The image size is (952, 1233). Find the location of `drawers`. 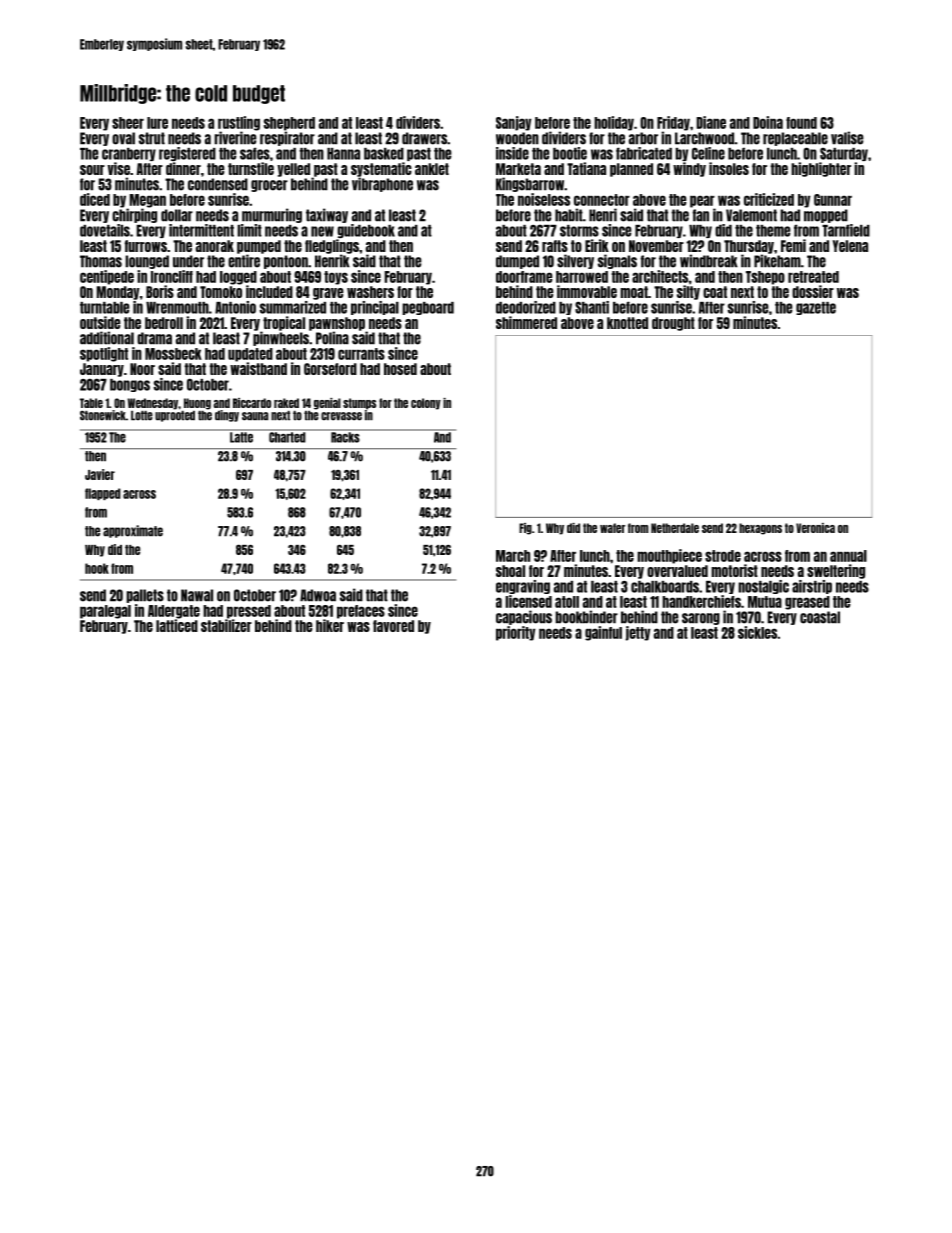

drawers is located at coordinates (424, 138).
